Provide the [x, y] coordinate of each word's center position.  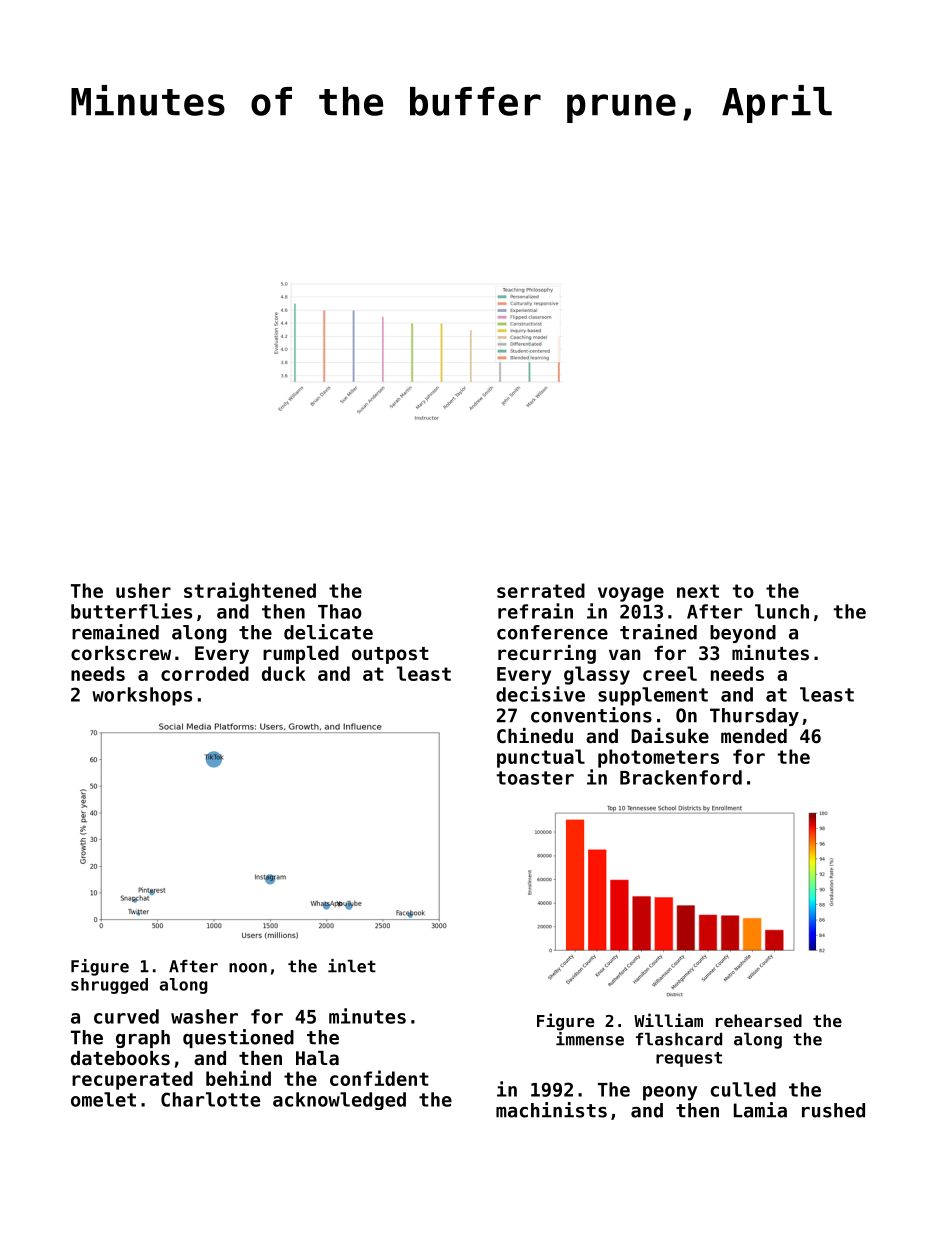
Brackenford [681, 777]
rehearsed [759, 1020]
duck [284, 673]
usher [143, 590]
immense [590, 1039]
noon [248, 968]
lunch [782, 611]
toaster [535, 778]
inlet [352, 966]
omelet [103, 1099]
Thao [340, 611]
